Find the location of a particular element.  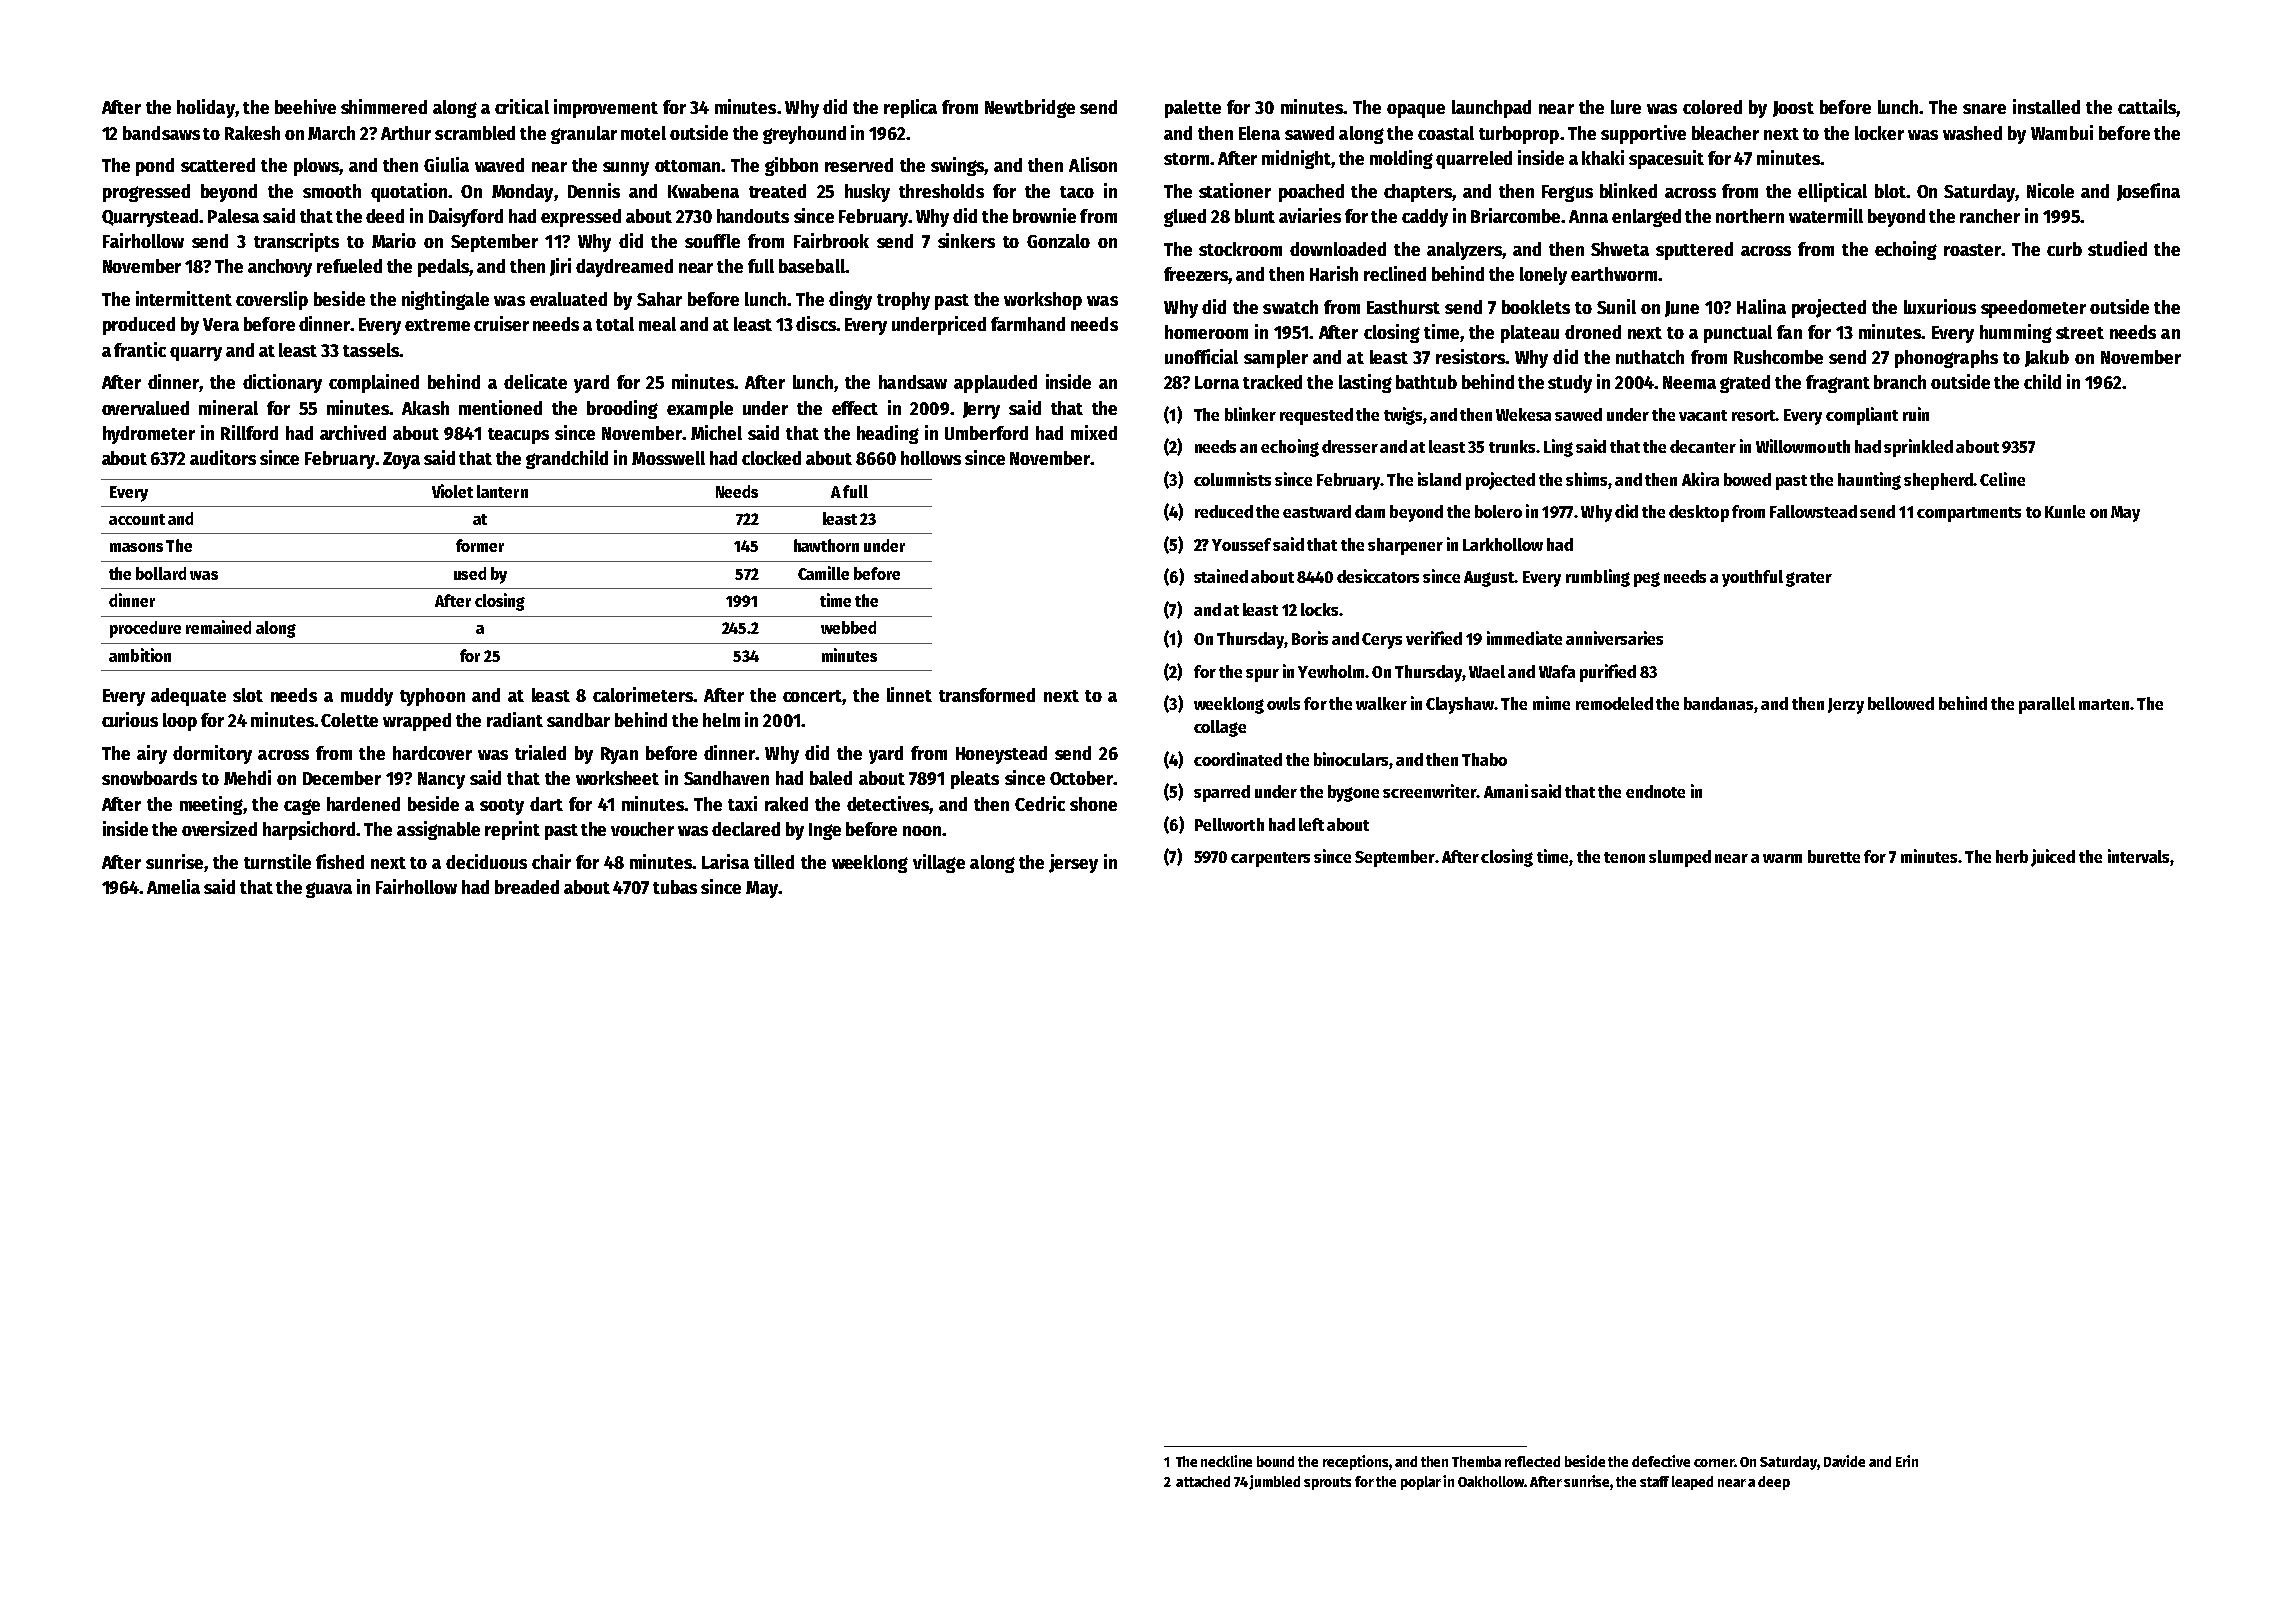

tubas is located at coordinates (675, 887).
